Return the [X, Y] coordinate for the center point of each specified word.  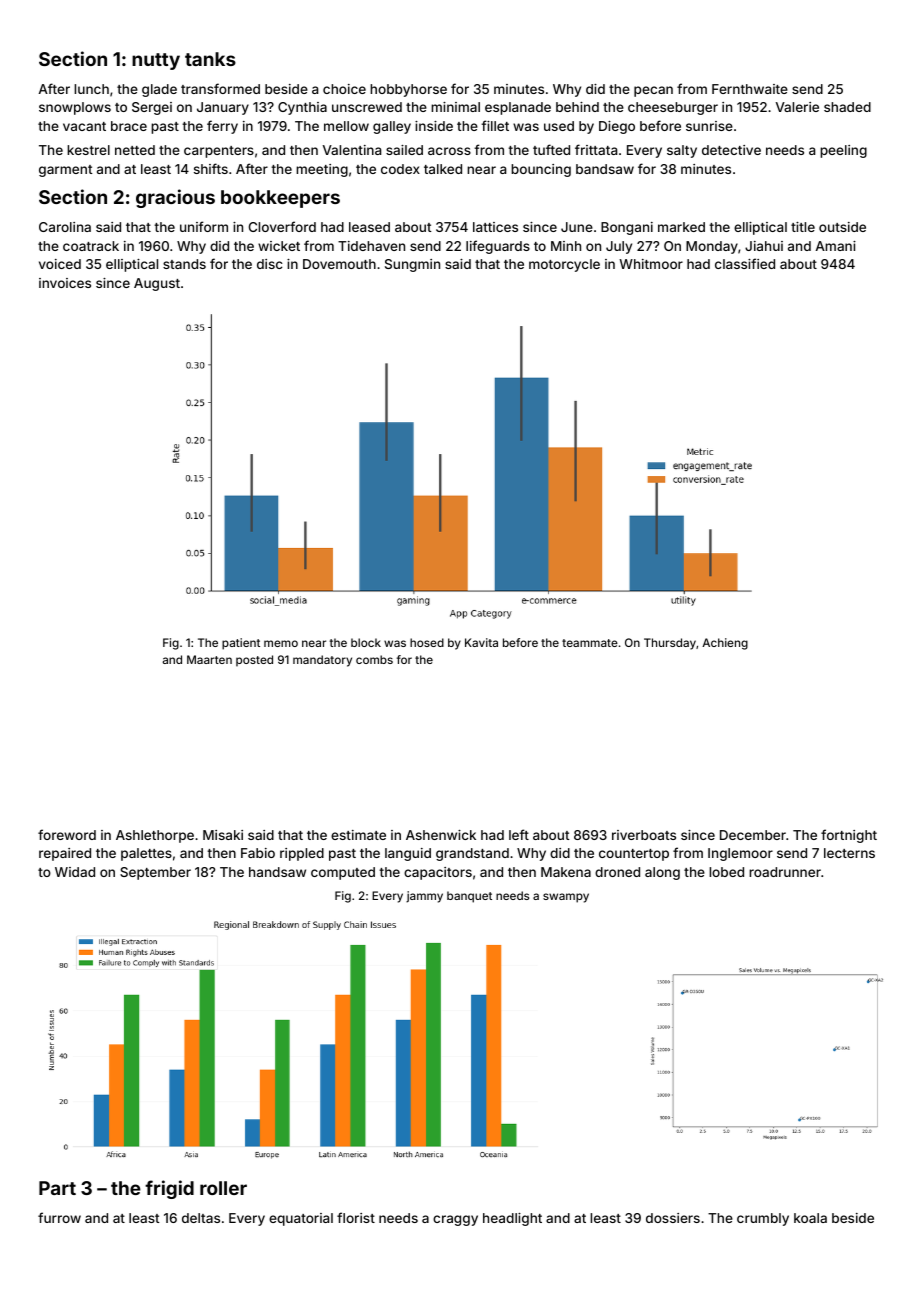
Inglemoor [740, 854]
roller [223, 1188]
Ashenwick [441, 835]
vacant [84, 126]
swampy [566, 898]
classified [745, 263]
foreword [67, 834]
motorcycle [564, 265]
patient [241, 644]
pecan [653, 91]
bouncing [541, 170]
